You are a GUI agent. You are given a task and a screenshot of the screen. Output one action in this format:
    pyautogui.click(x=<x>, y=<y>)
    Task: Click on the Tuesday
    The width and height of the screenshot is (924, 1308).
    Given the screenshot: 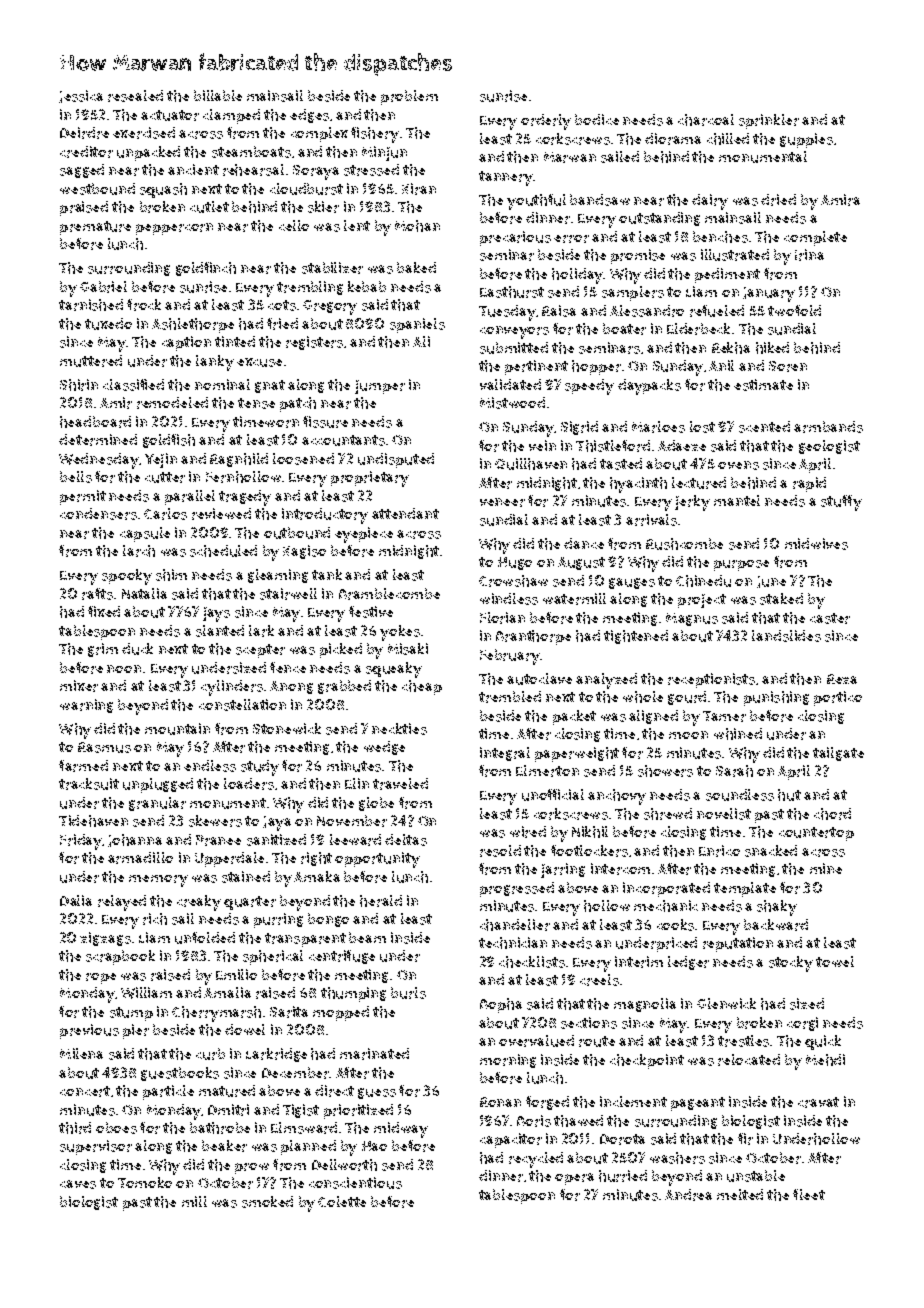 What is the action you would take?
    pyautogui.click(x=507, y=313)
